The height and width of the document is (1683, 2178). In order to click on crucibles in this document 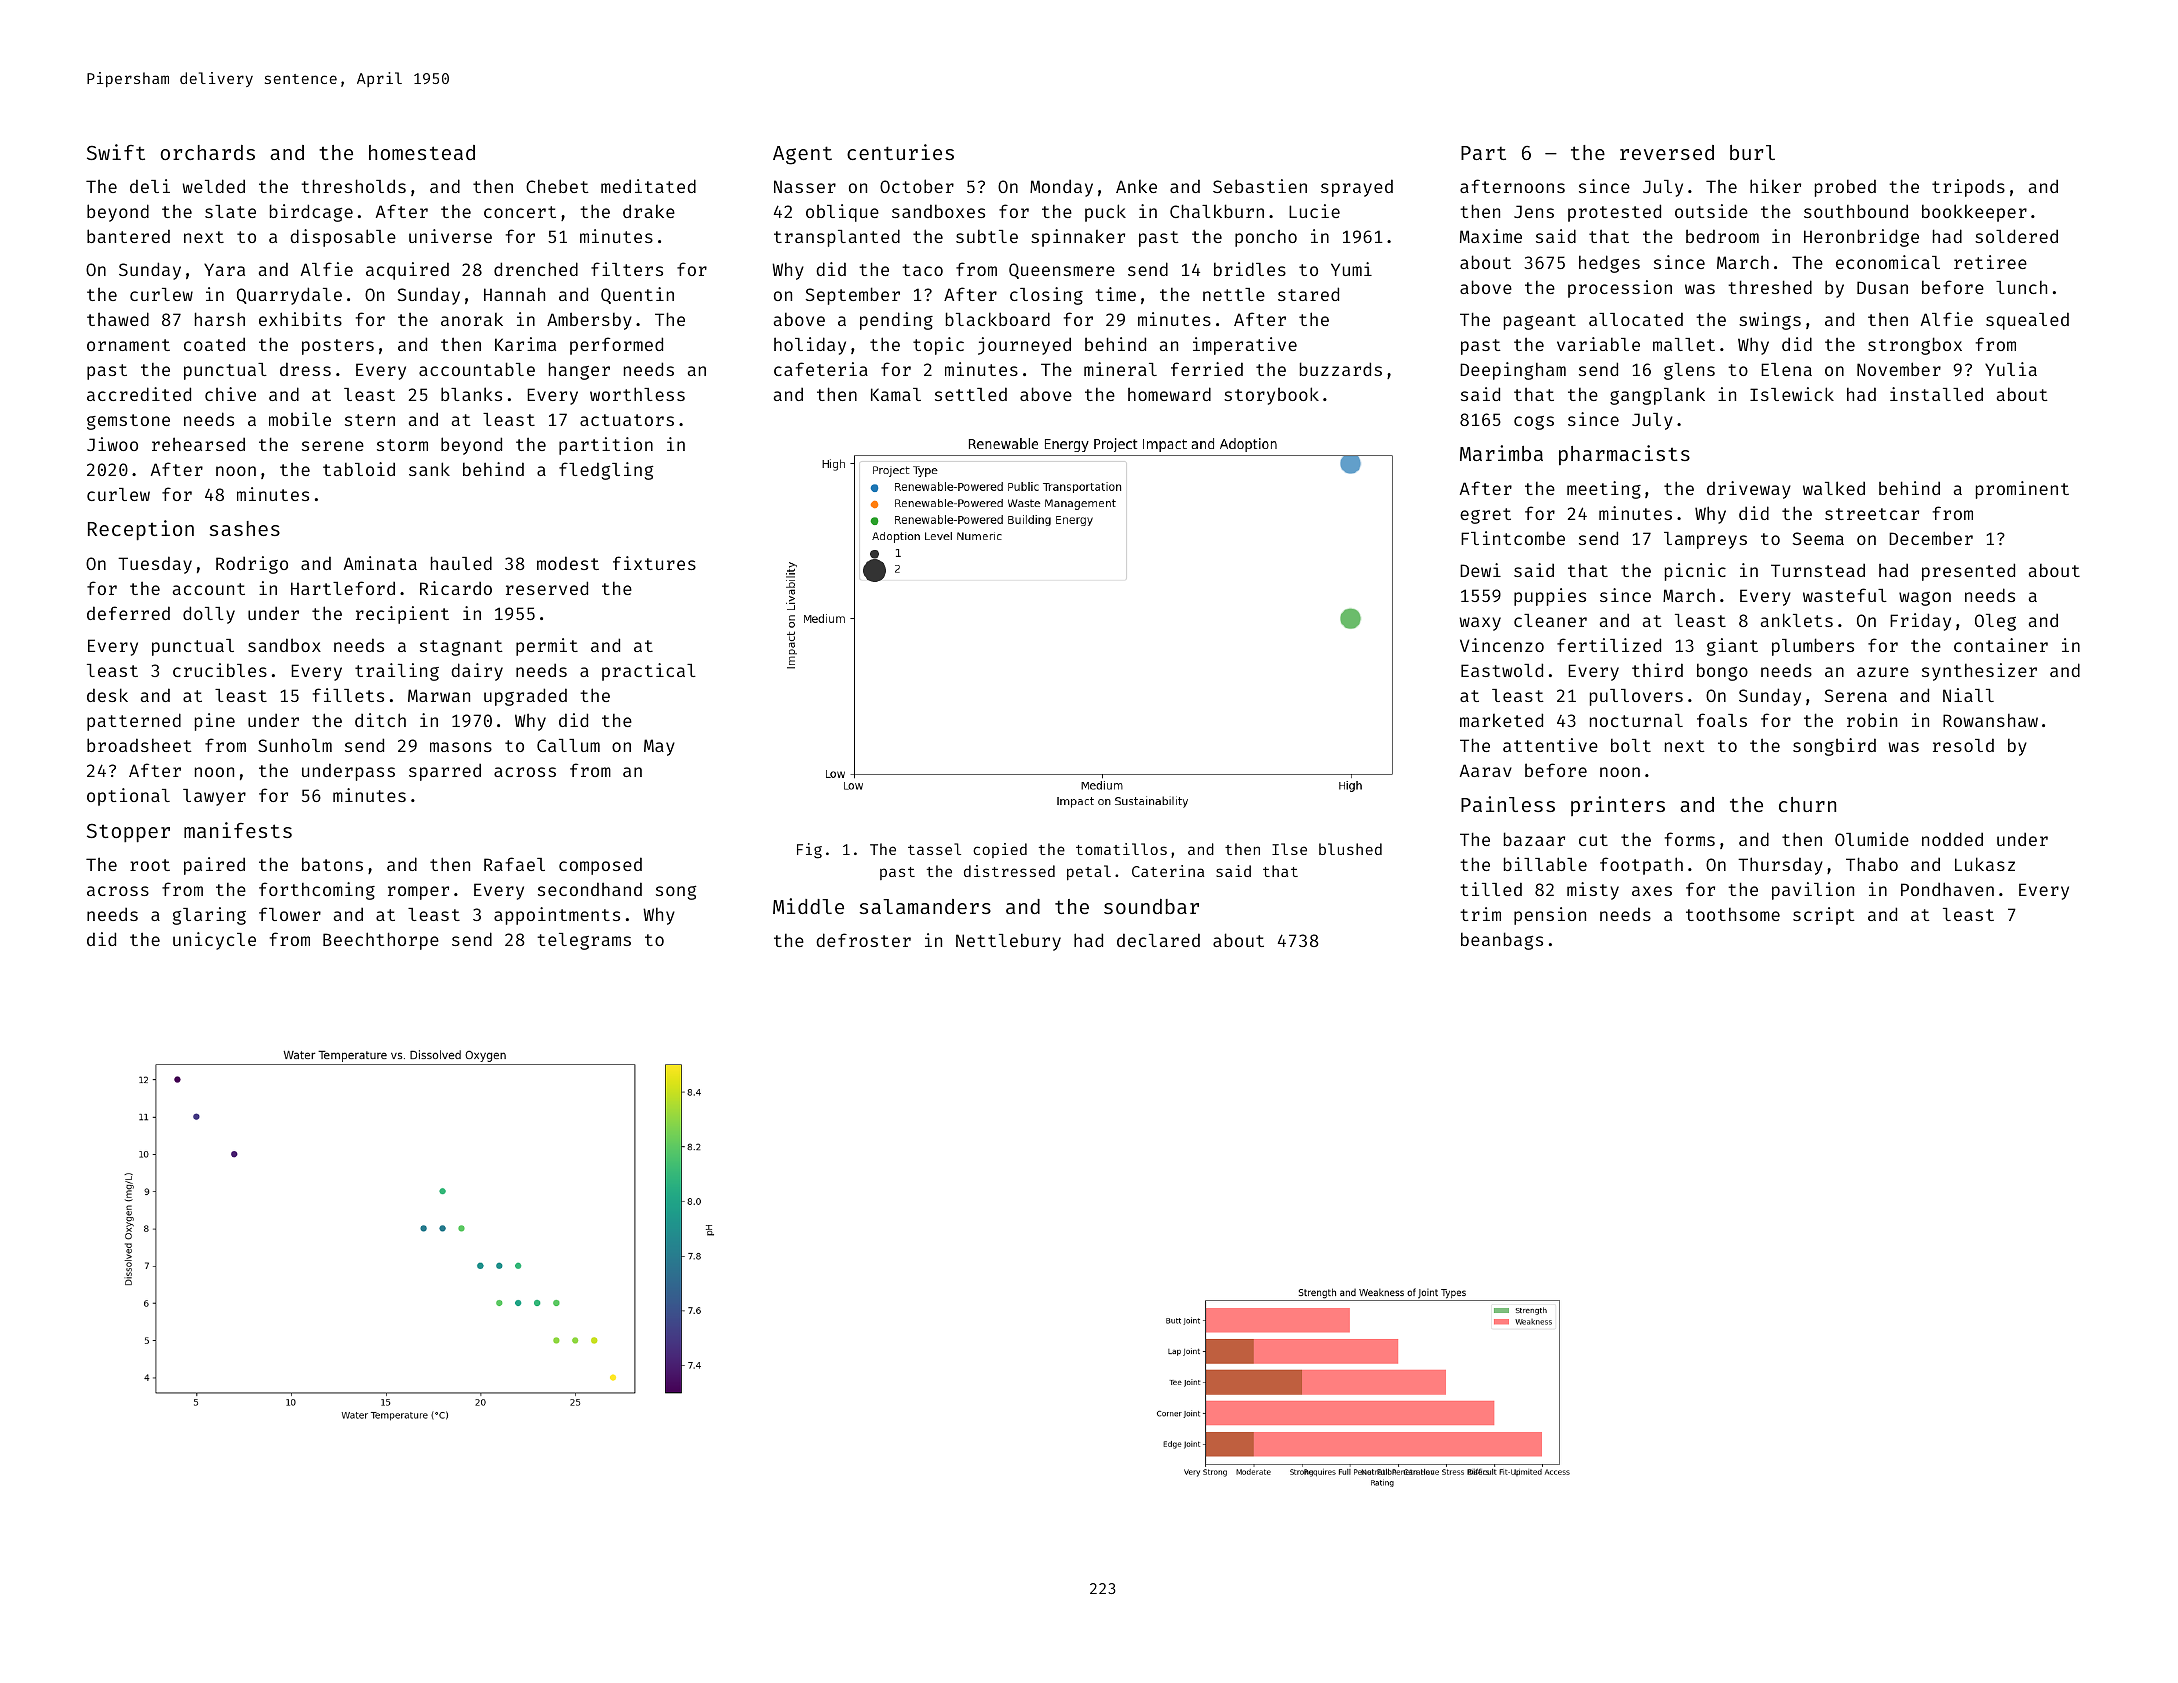, I will do `click(220, 670)`.
